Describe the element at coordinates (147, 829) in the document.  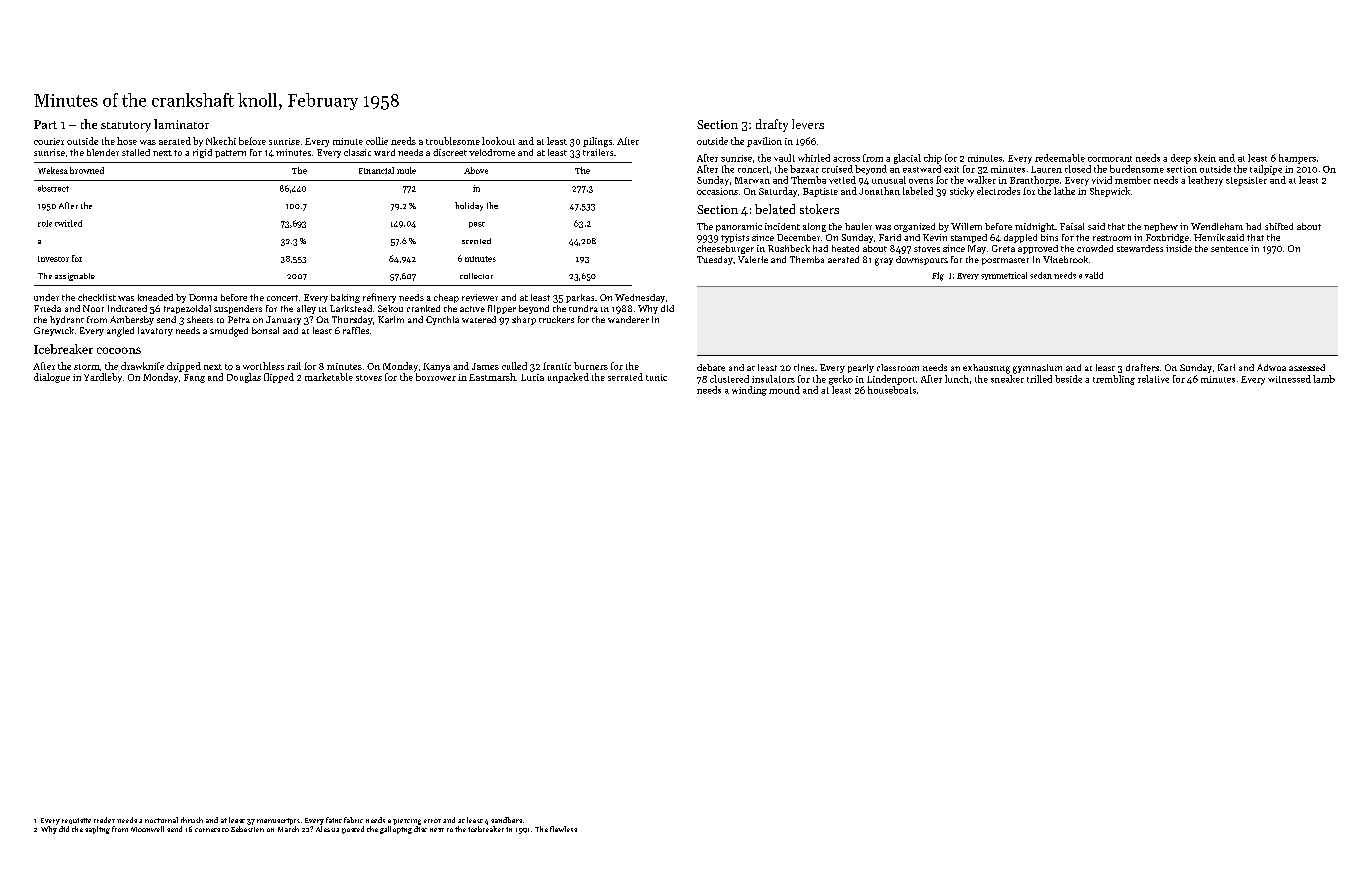
I see `Moonwell` at that location.
